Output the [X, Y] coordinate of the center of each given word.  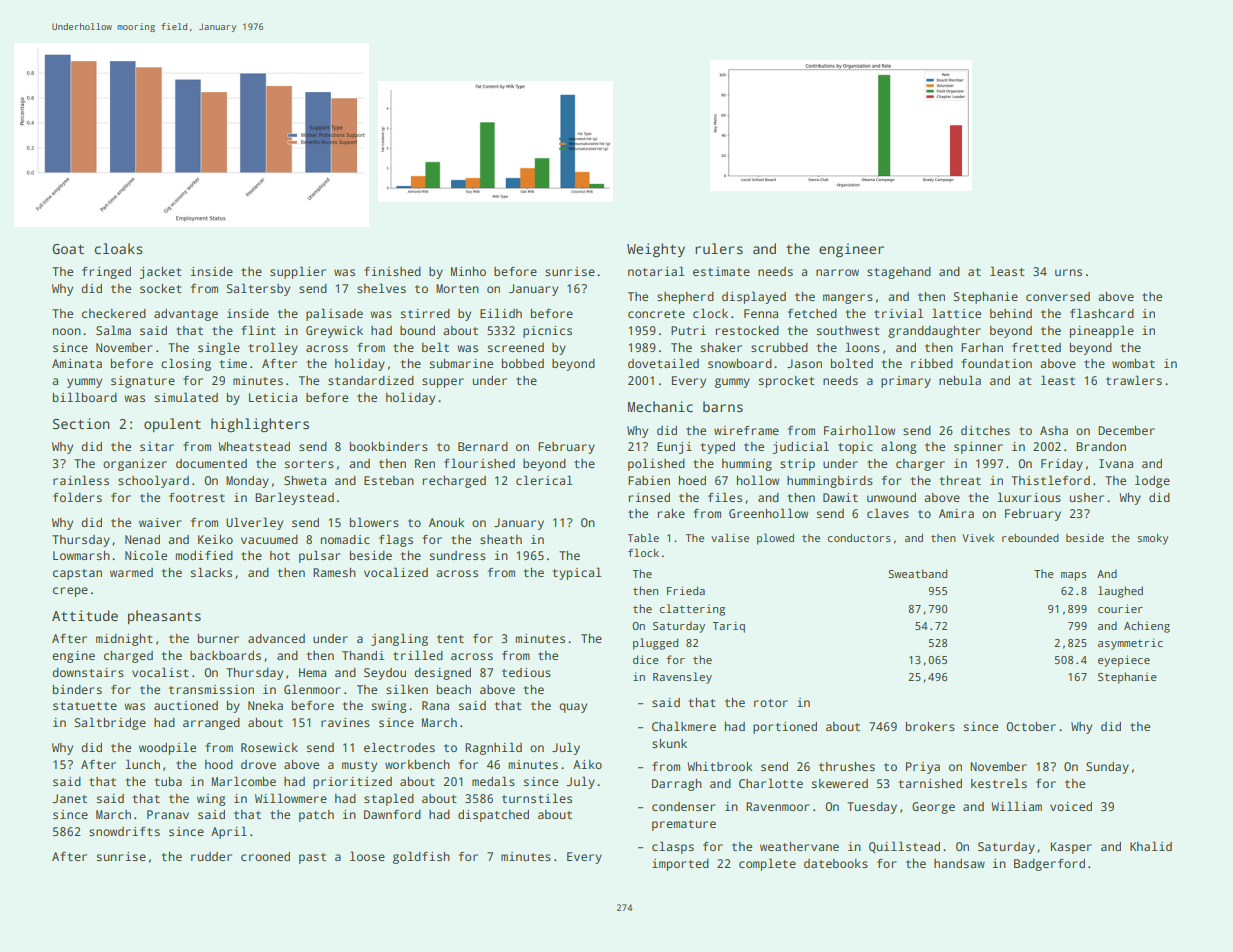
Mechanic [660, 406]
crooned [265, 856]
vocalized [396, 572]
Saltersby [258, 289]
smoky [1152, 539]
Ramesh [334, 572]
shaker [721, 347]
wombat [1133, 363]
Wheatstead [254, 446]
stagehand [899, 273]
